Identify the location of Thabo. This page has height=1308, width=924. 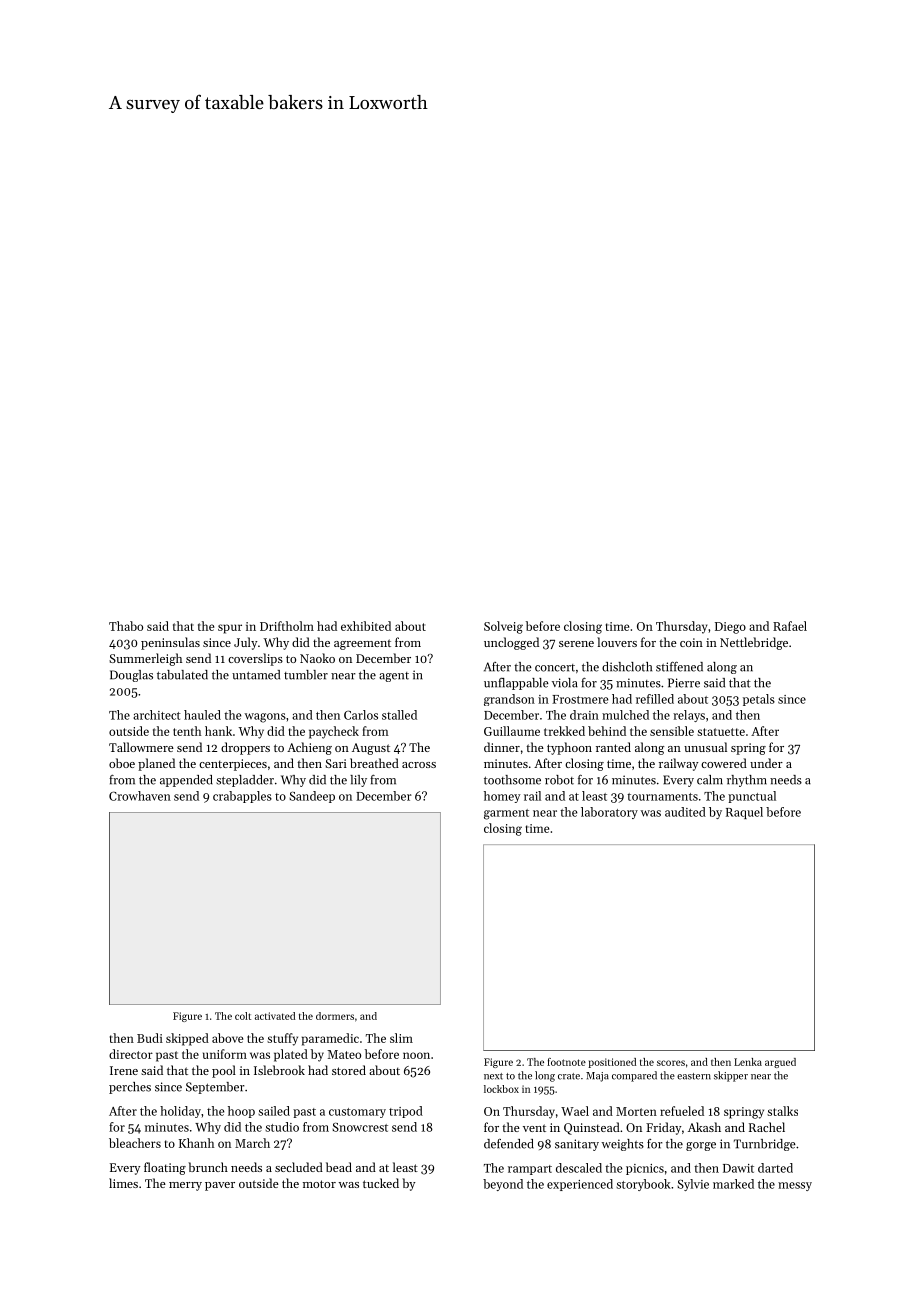
(126, 626).
